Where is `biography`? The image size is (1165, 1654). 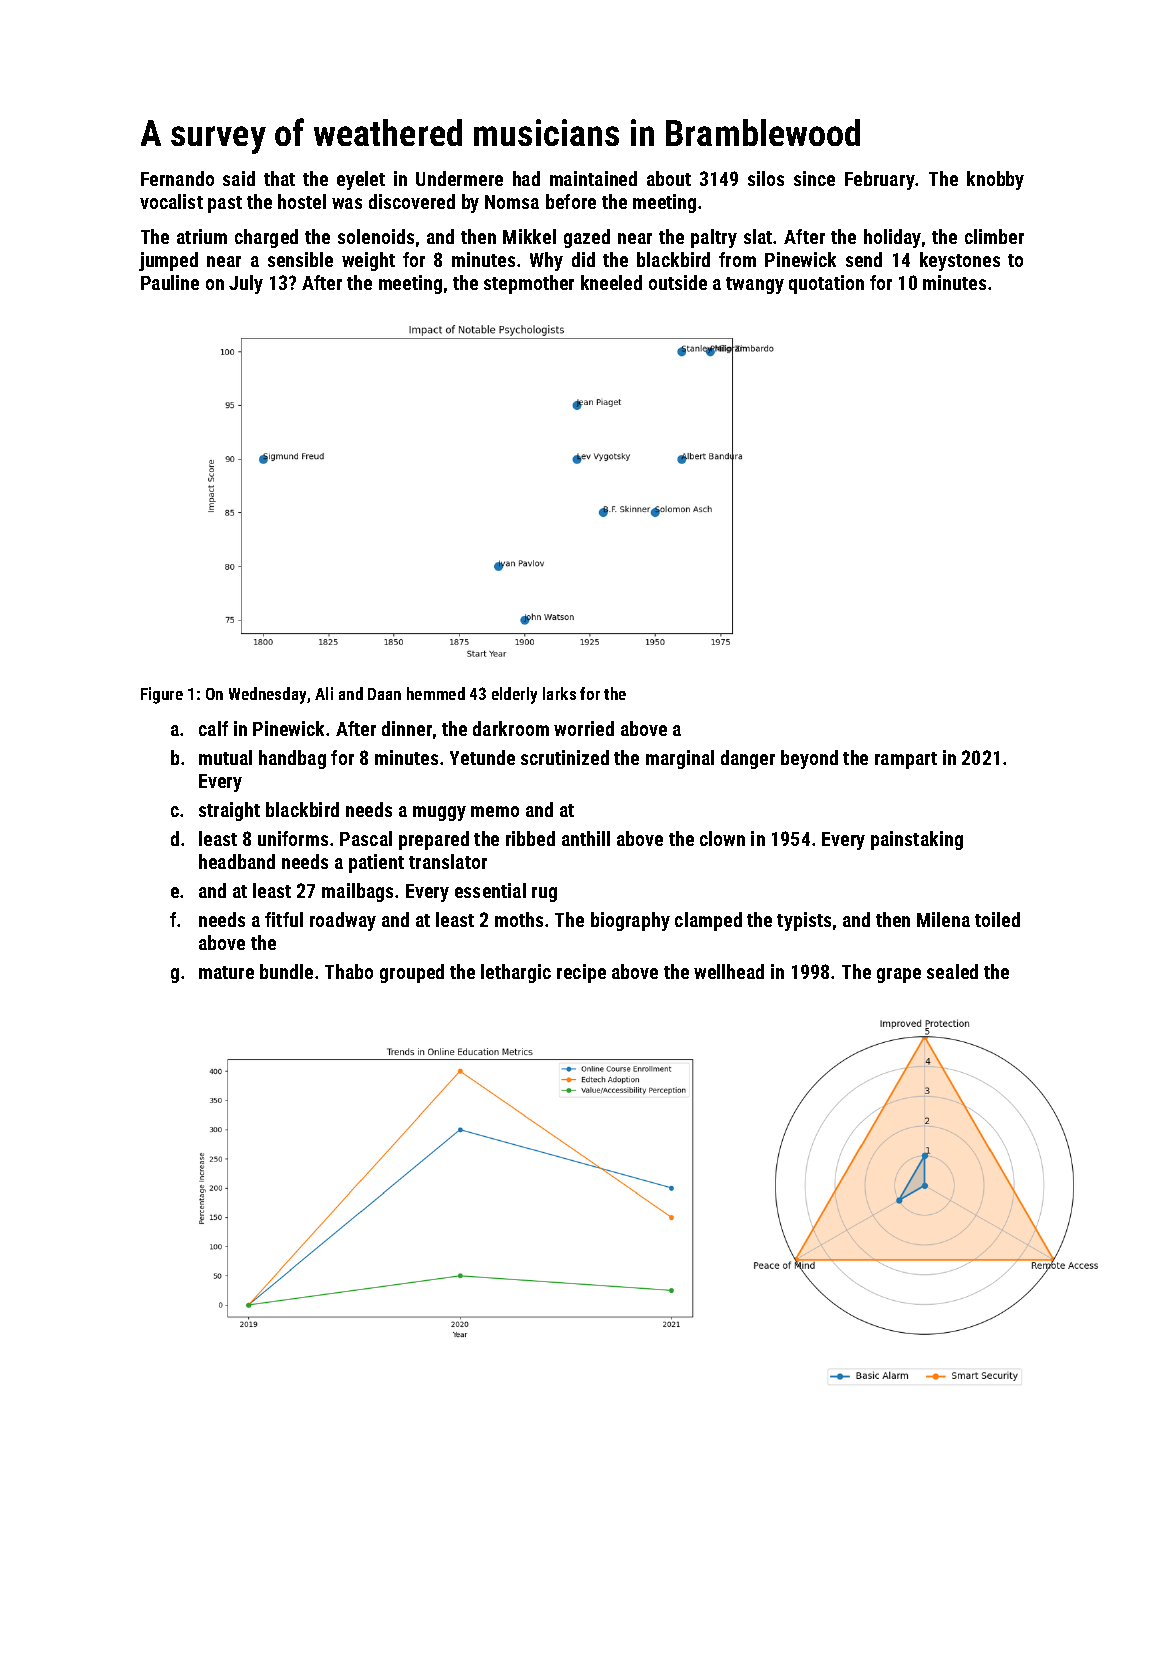
biography is located at coordinates (630, 921).
